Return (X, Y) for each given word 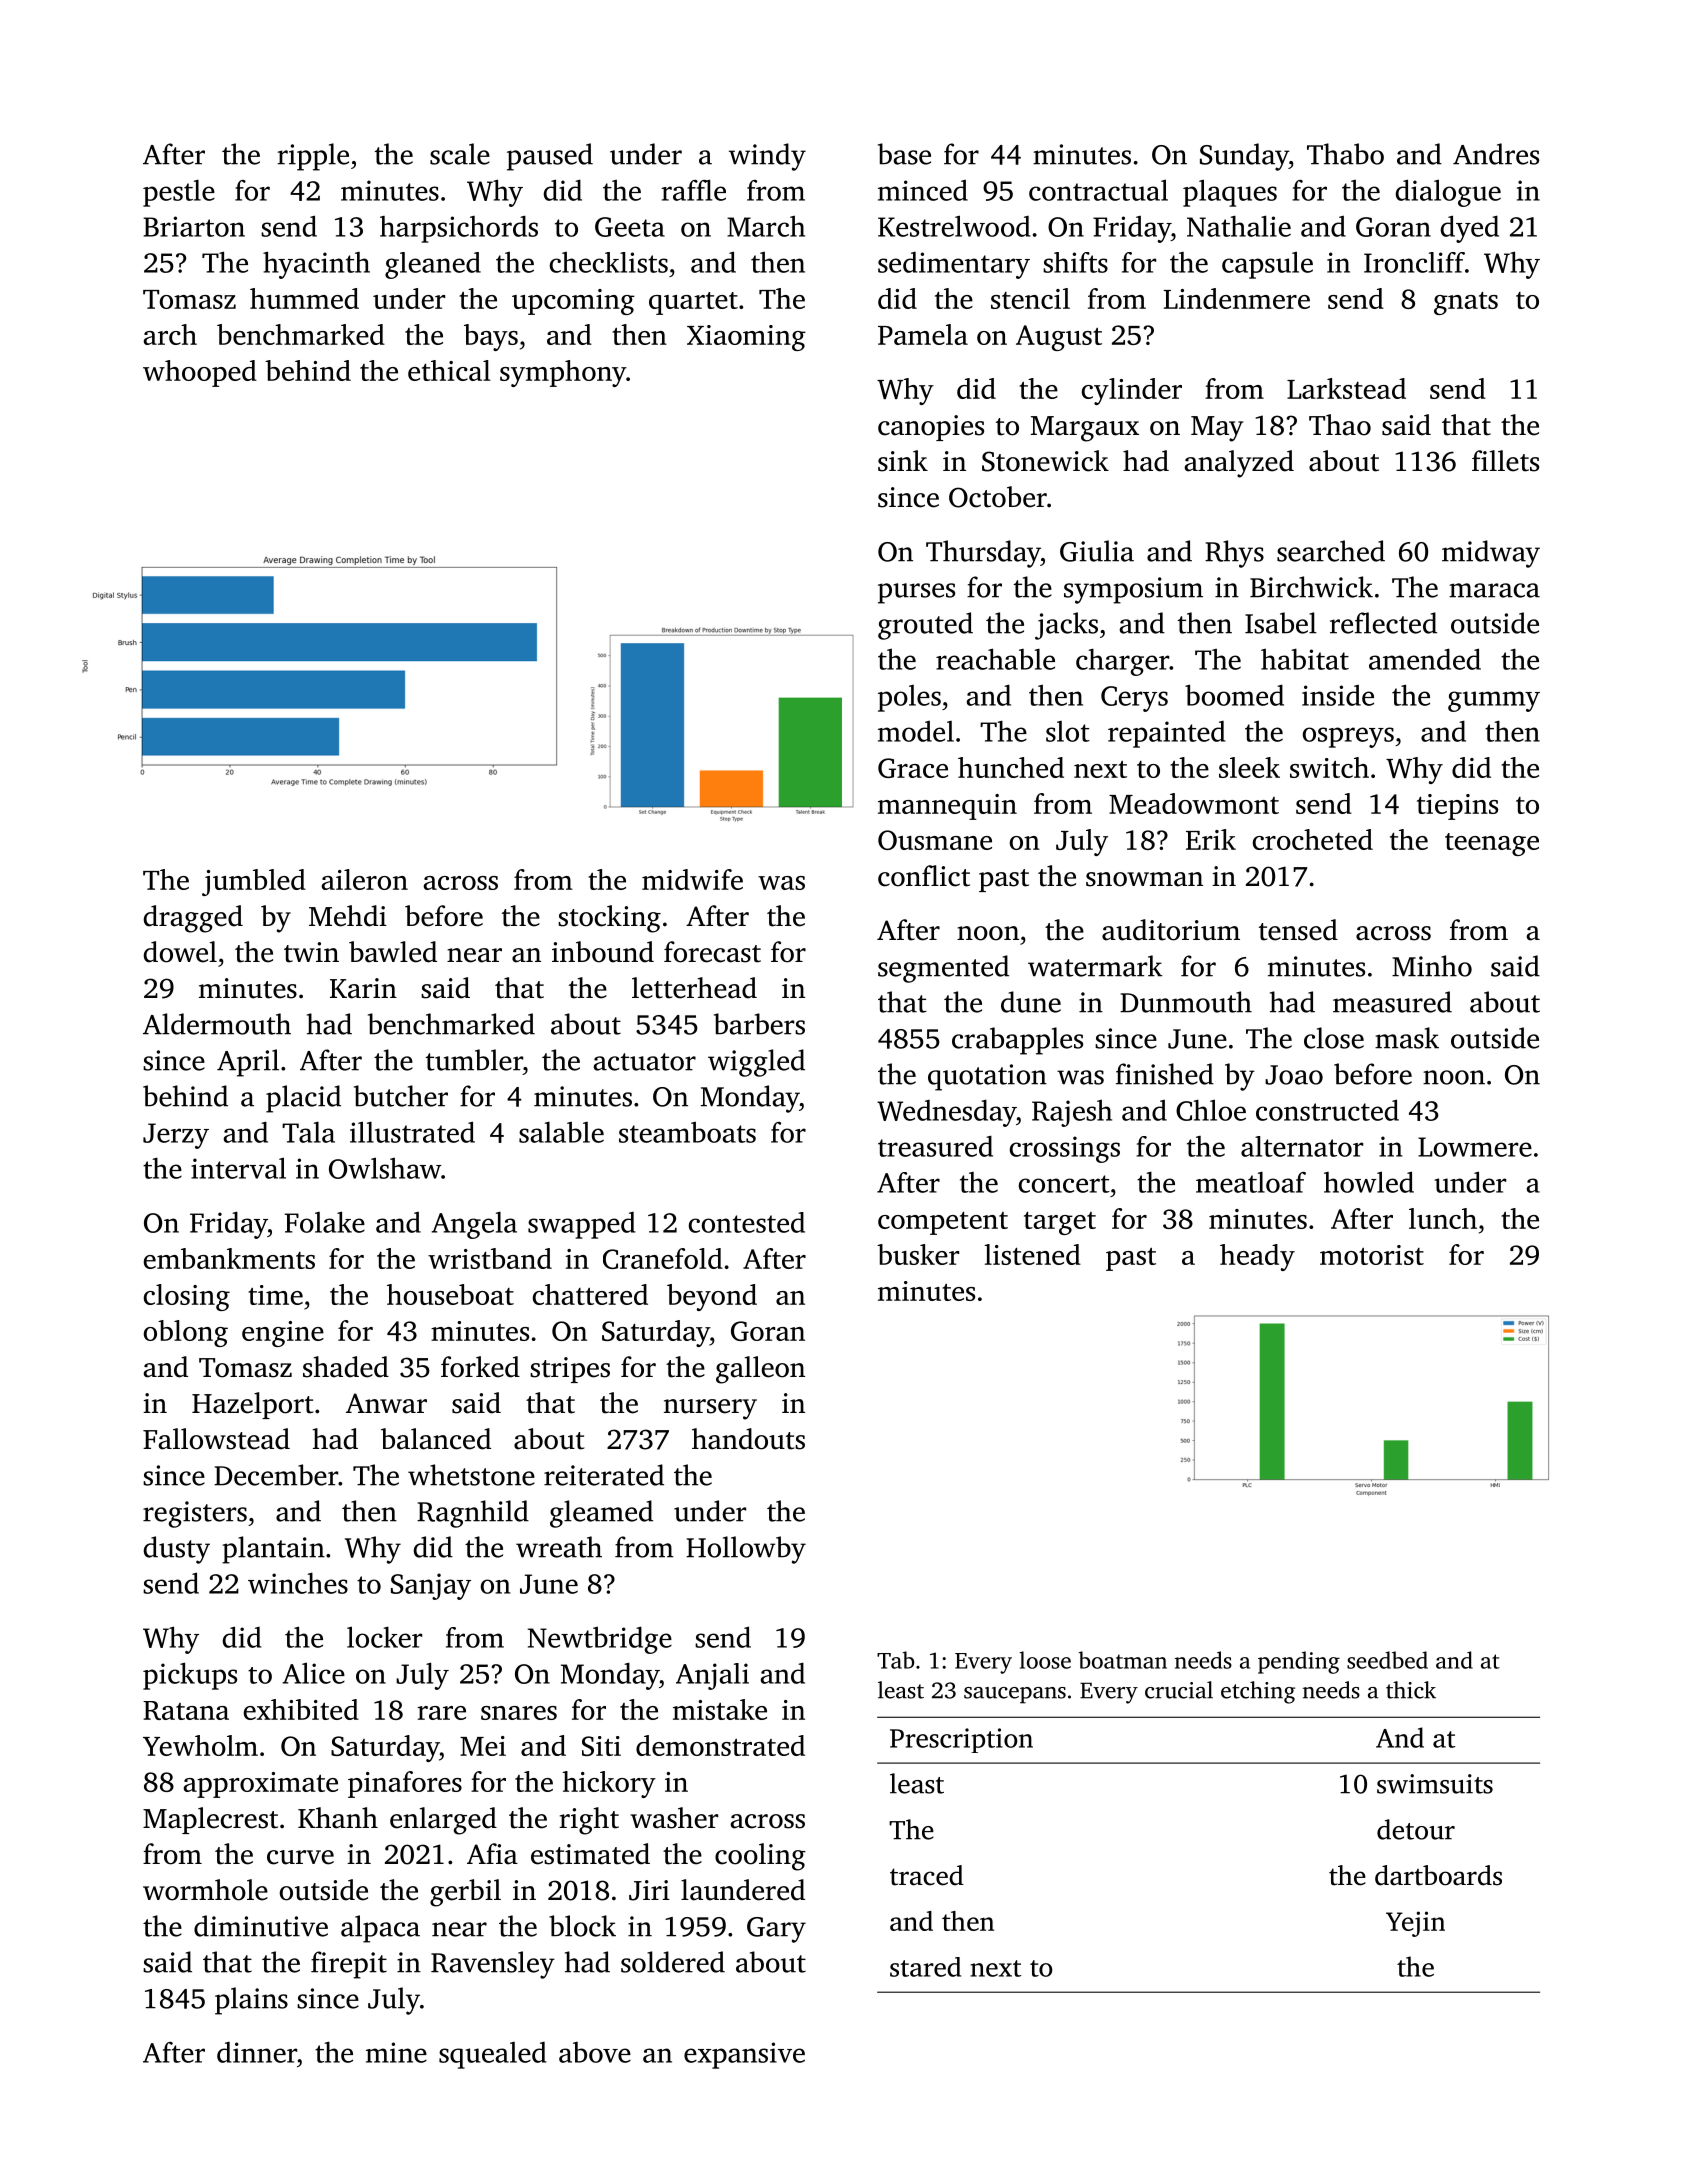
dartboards (1438, 1875)
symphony (563, 373)
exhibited (301, 1709)
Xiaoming (746, 338)
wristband (490, 1258)
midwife (692, 879)
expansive (744, 2055)
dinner (257, 2052)
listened (1032, 1254)
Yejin (1415, 1924)
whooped (200, 373)
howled (1369, 1182)
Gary (776, 1930)
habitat (1305, 659)
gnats (1466, 303)
